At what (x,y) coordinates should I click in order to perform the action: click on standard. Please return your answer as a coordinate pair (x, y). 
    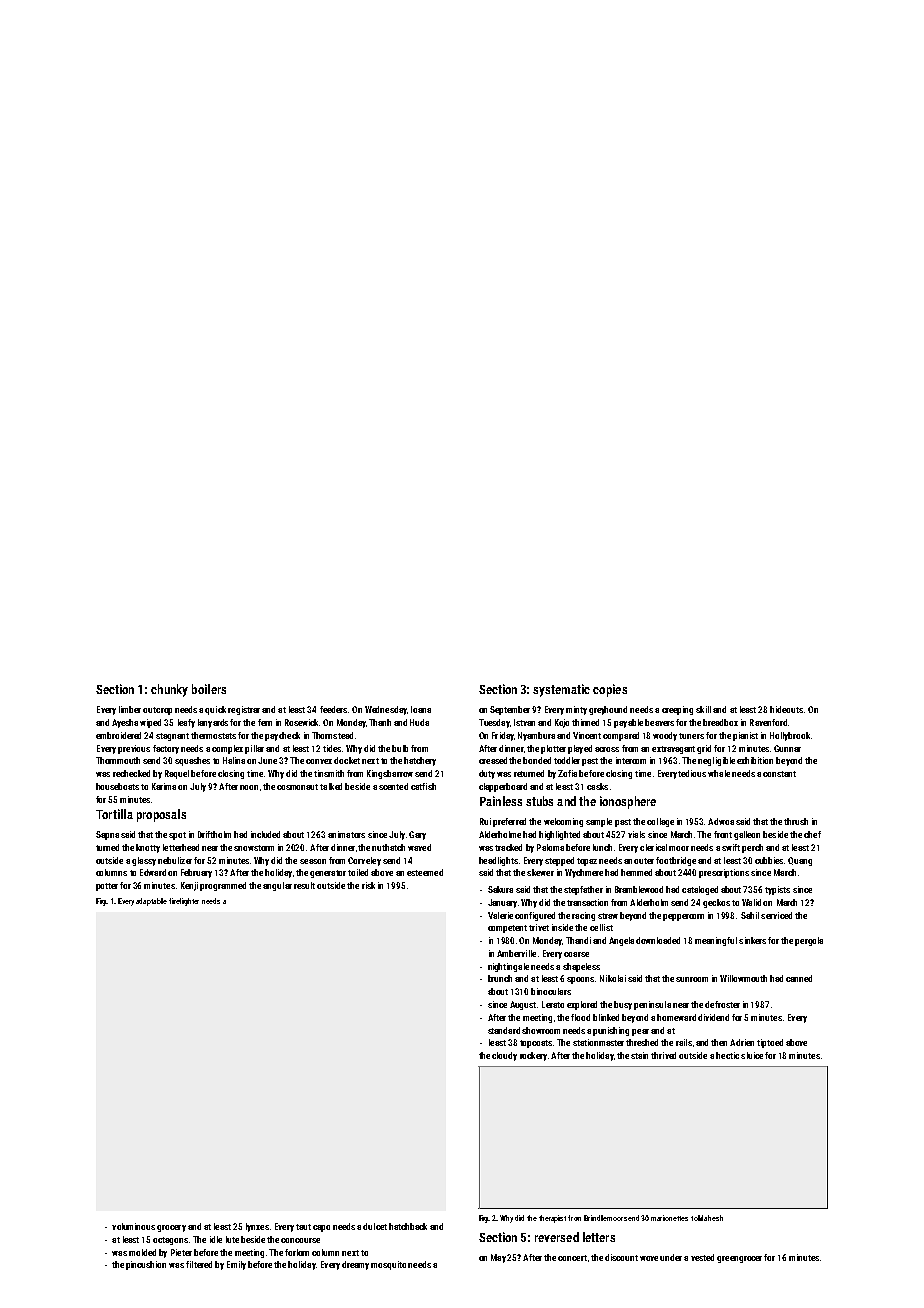
    Looking at the image, I should click on (504, 1030).
